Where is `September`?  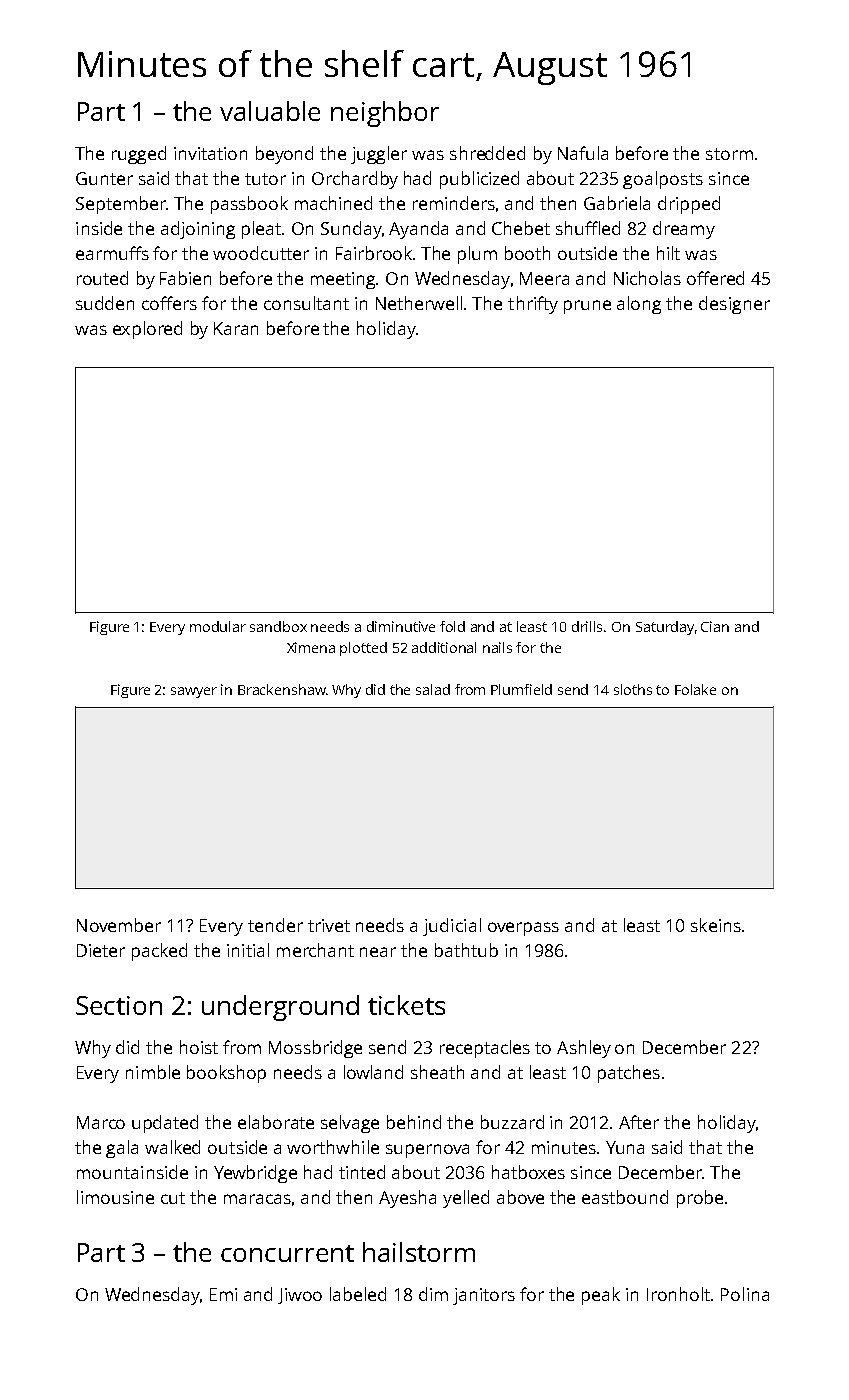
September is located at coordinates (121, 205).
